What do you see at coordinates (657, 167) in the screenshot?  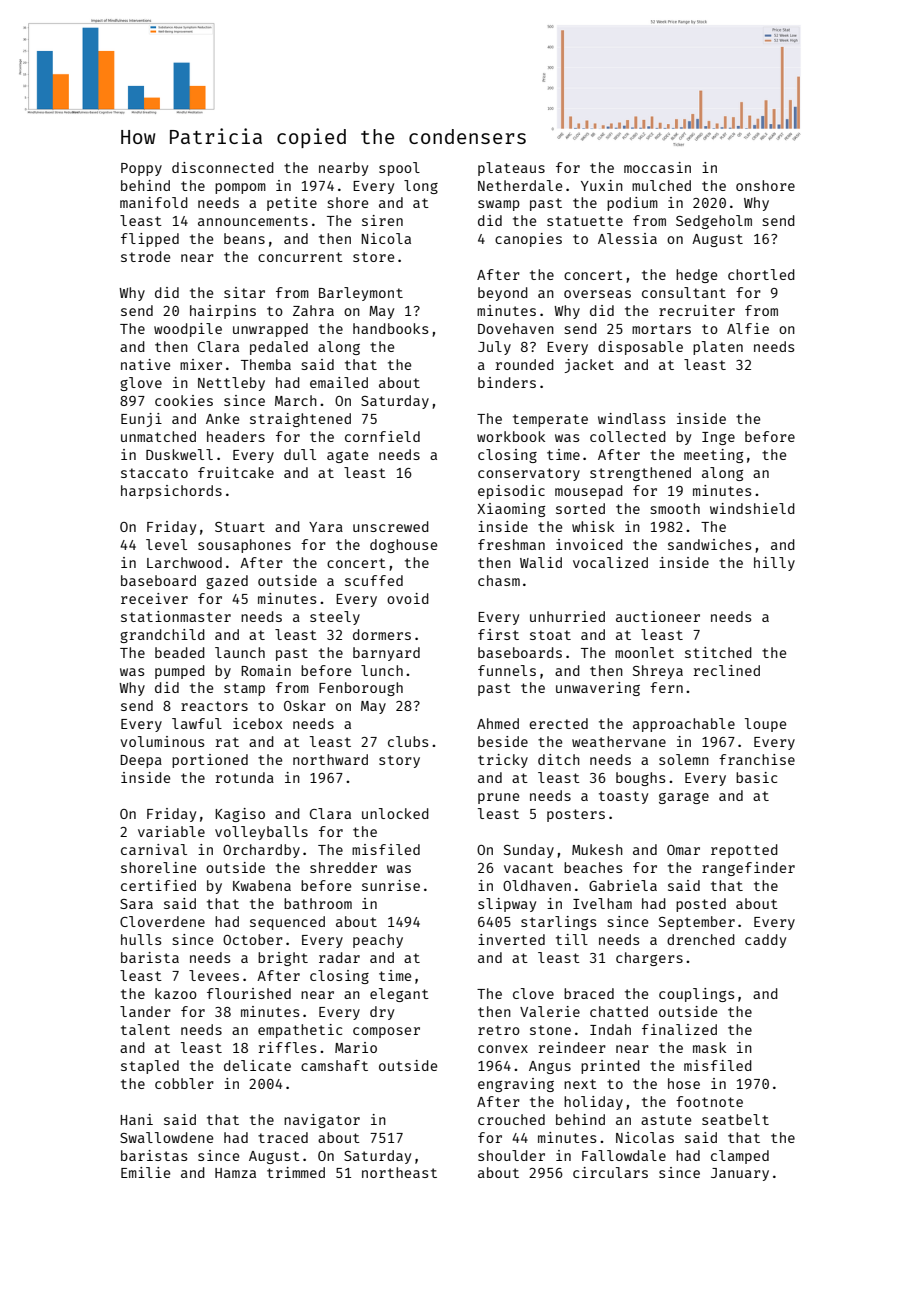 I see `moccasin` at bounding box center [657, 167].
